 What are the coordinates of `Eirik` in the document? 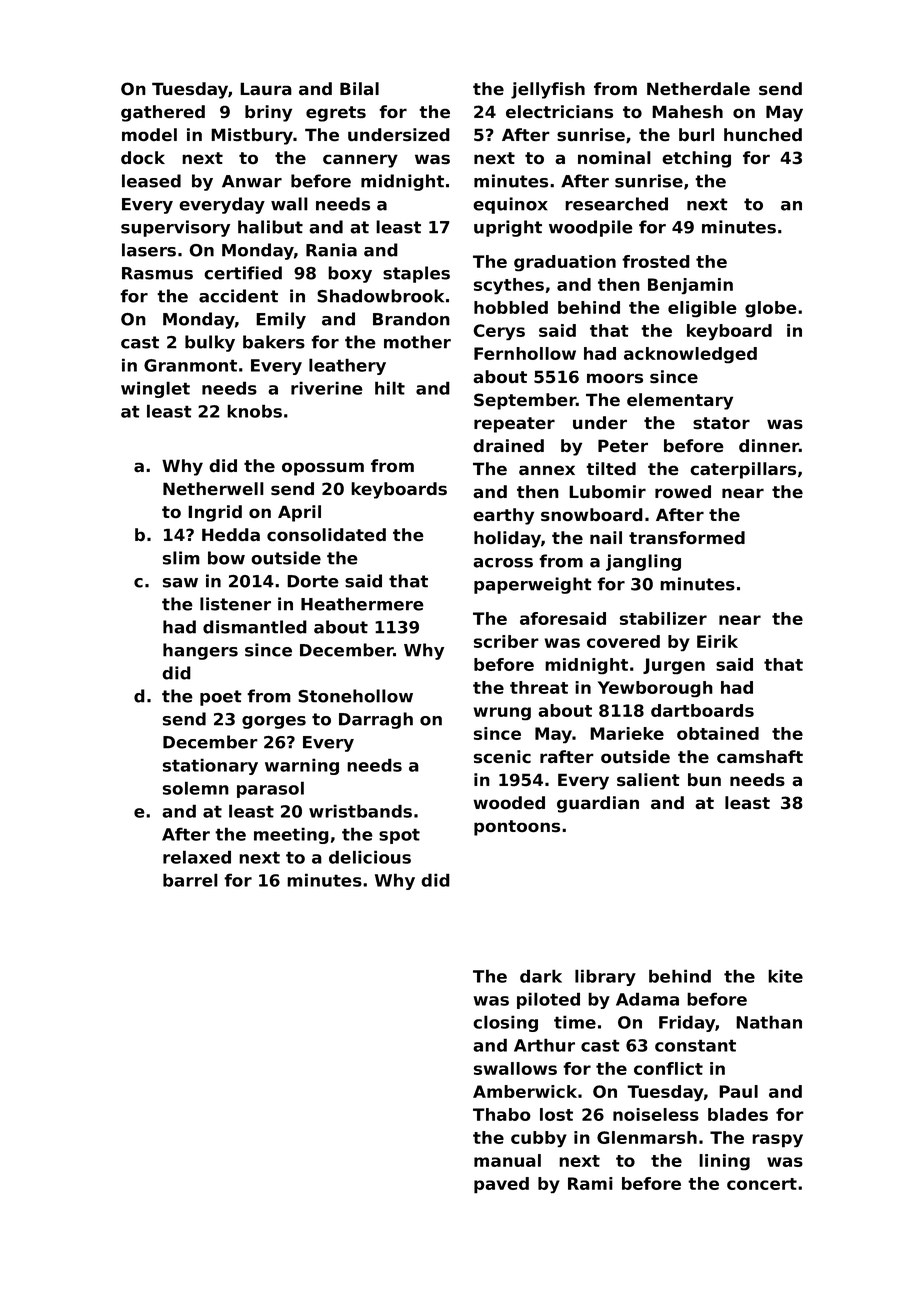 It's located at (717, 641).
